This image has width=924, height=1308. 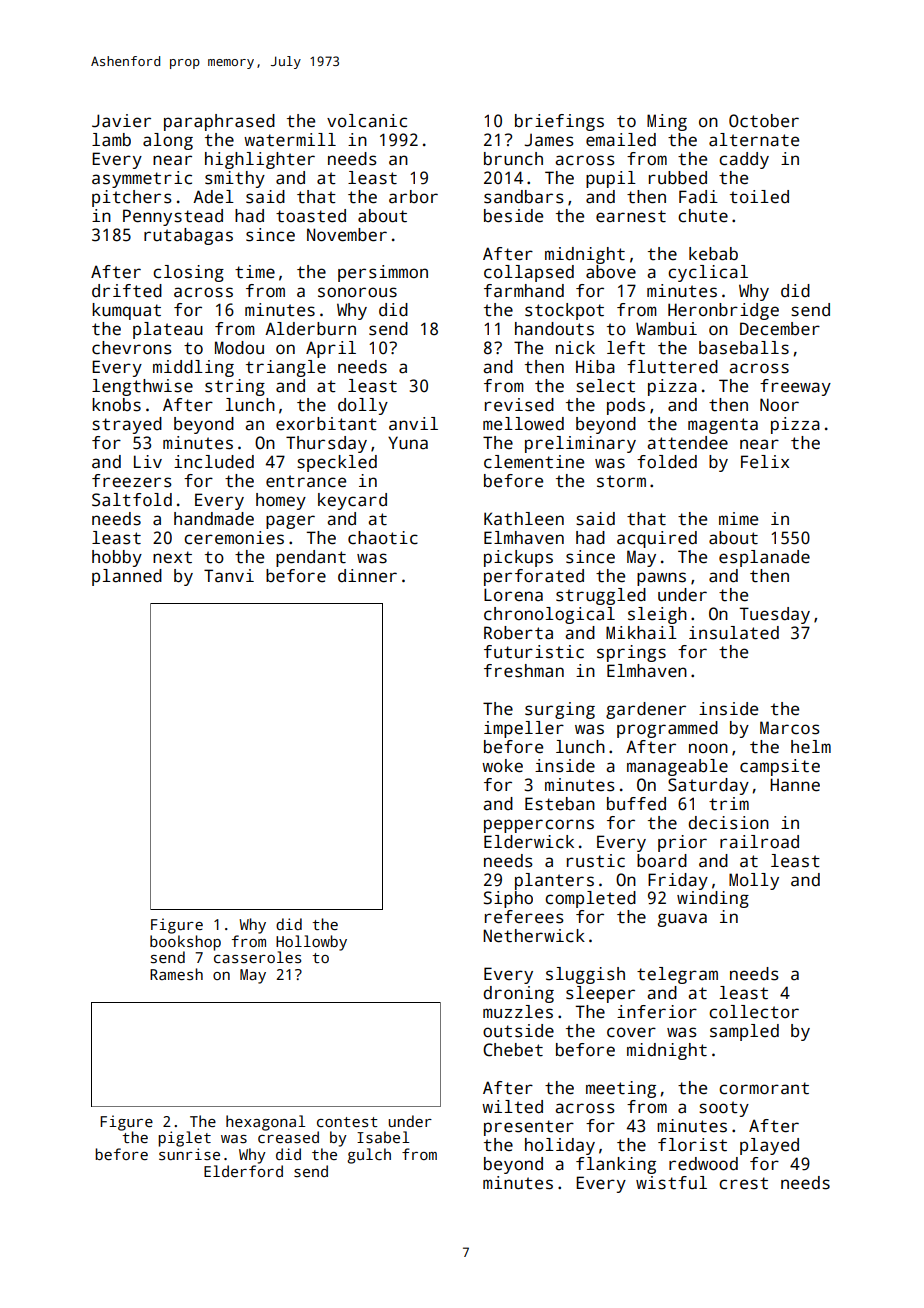 I want to click on bookshop, so click(x=185, y=943).
